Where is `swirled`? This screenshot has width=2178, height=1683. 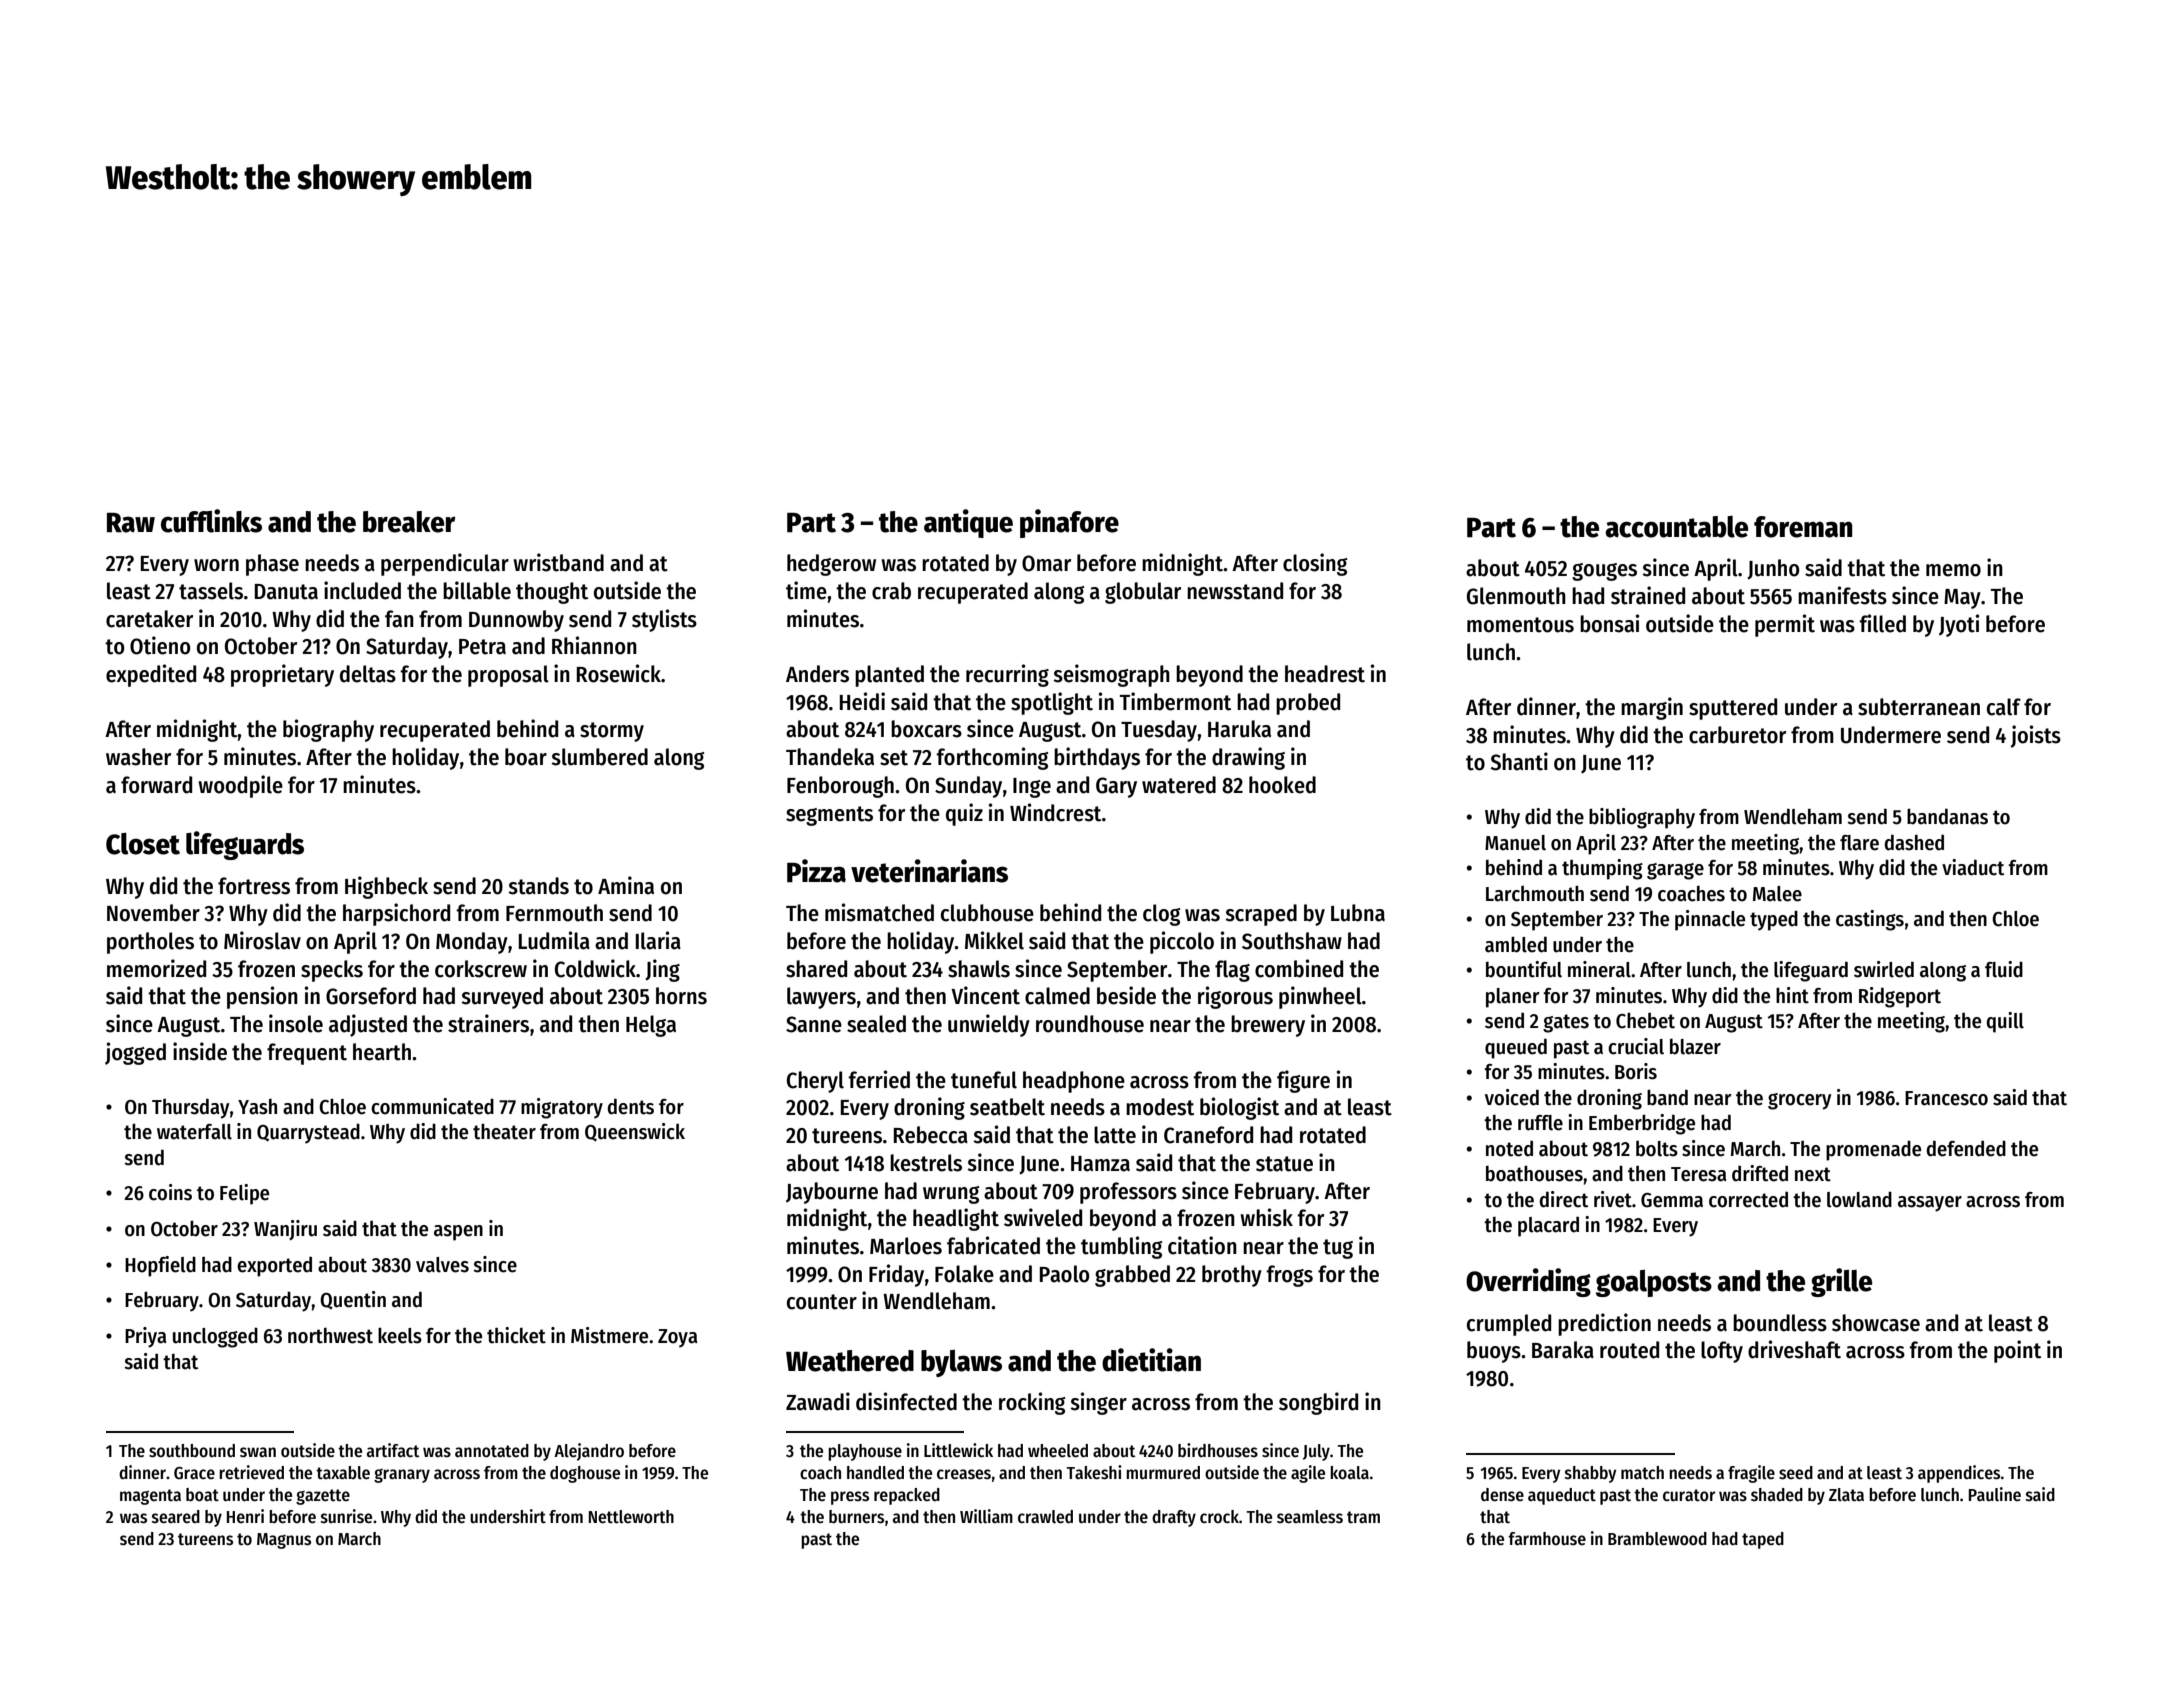
swirled is located at coordinates (1884, 969).
